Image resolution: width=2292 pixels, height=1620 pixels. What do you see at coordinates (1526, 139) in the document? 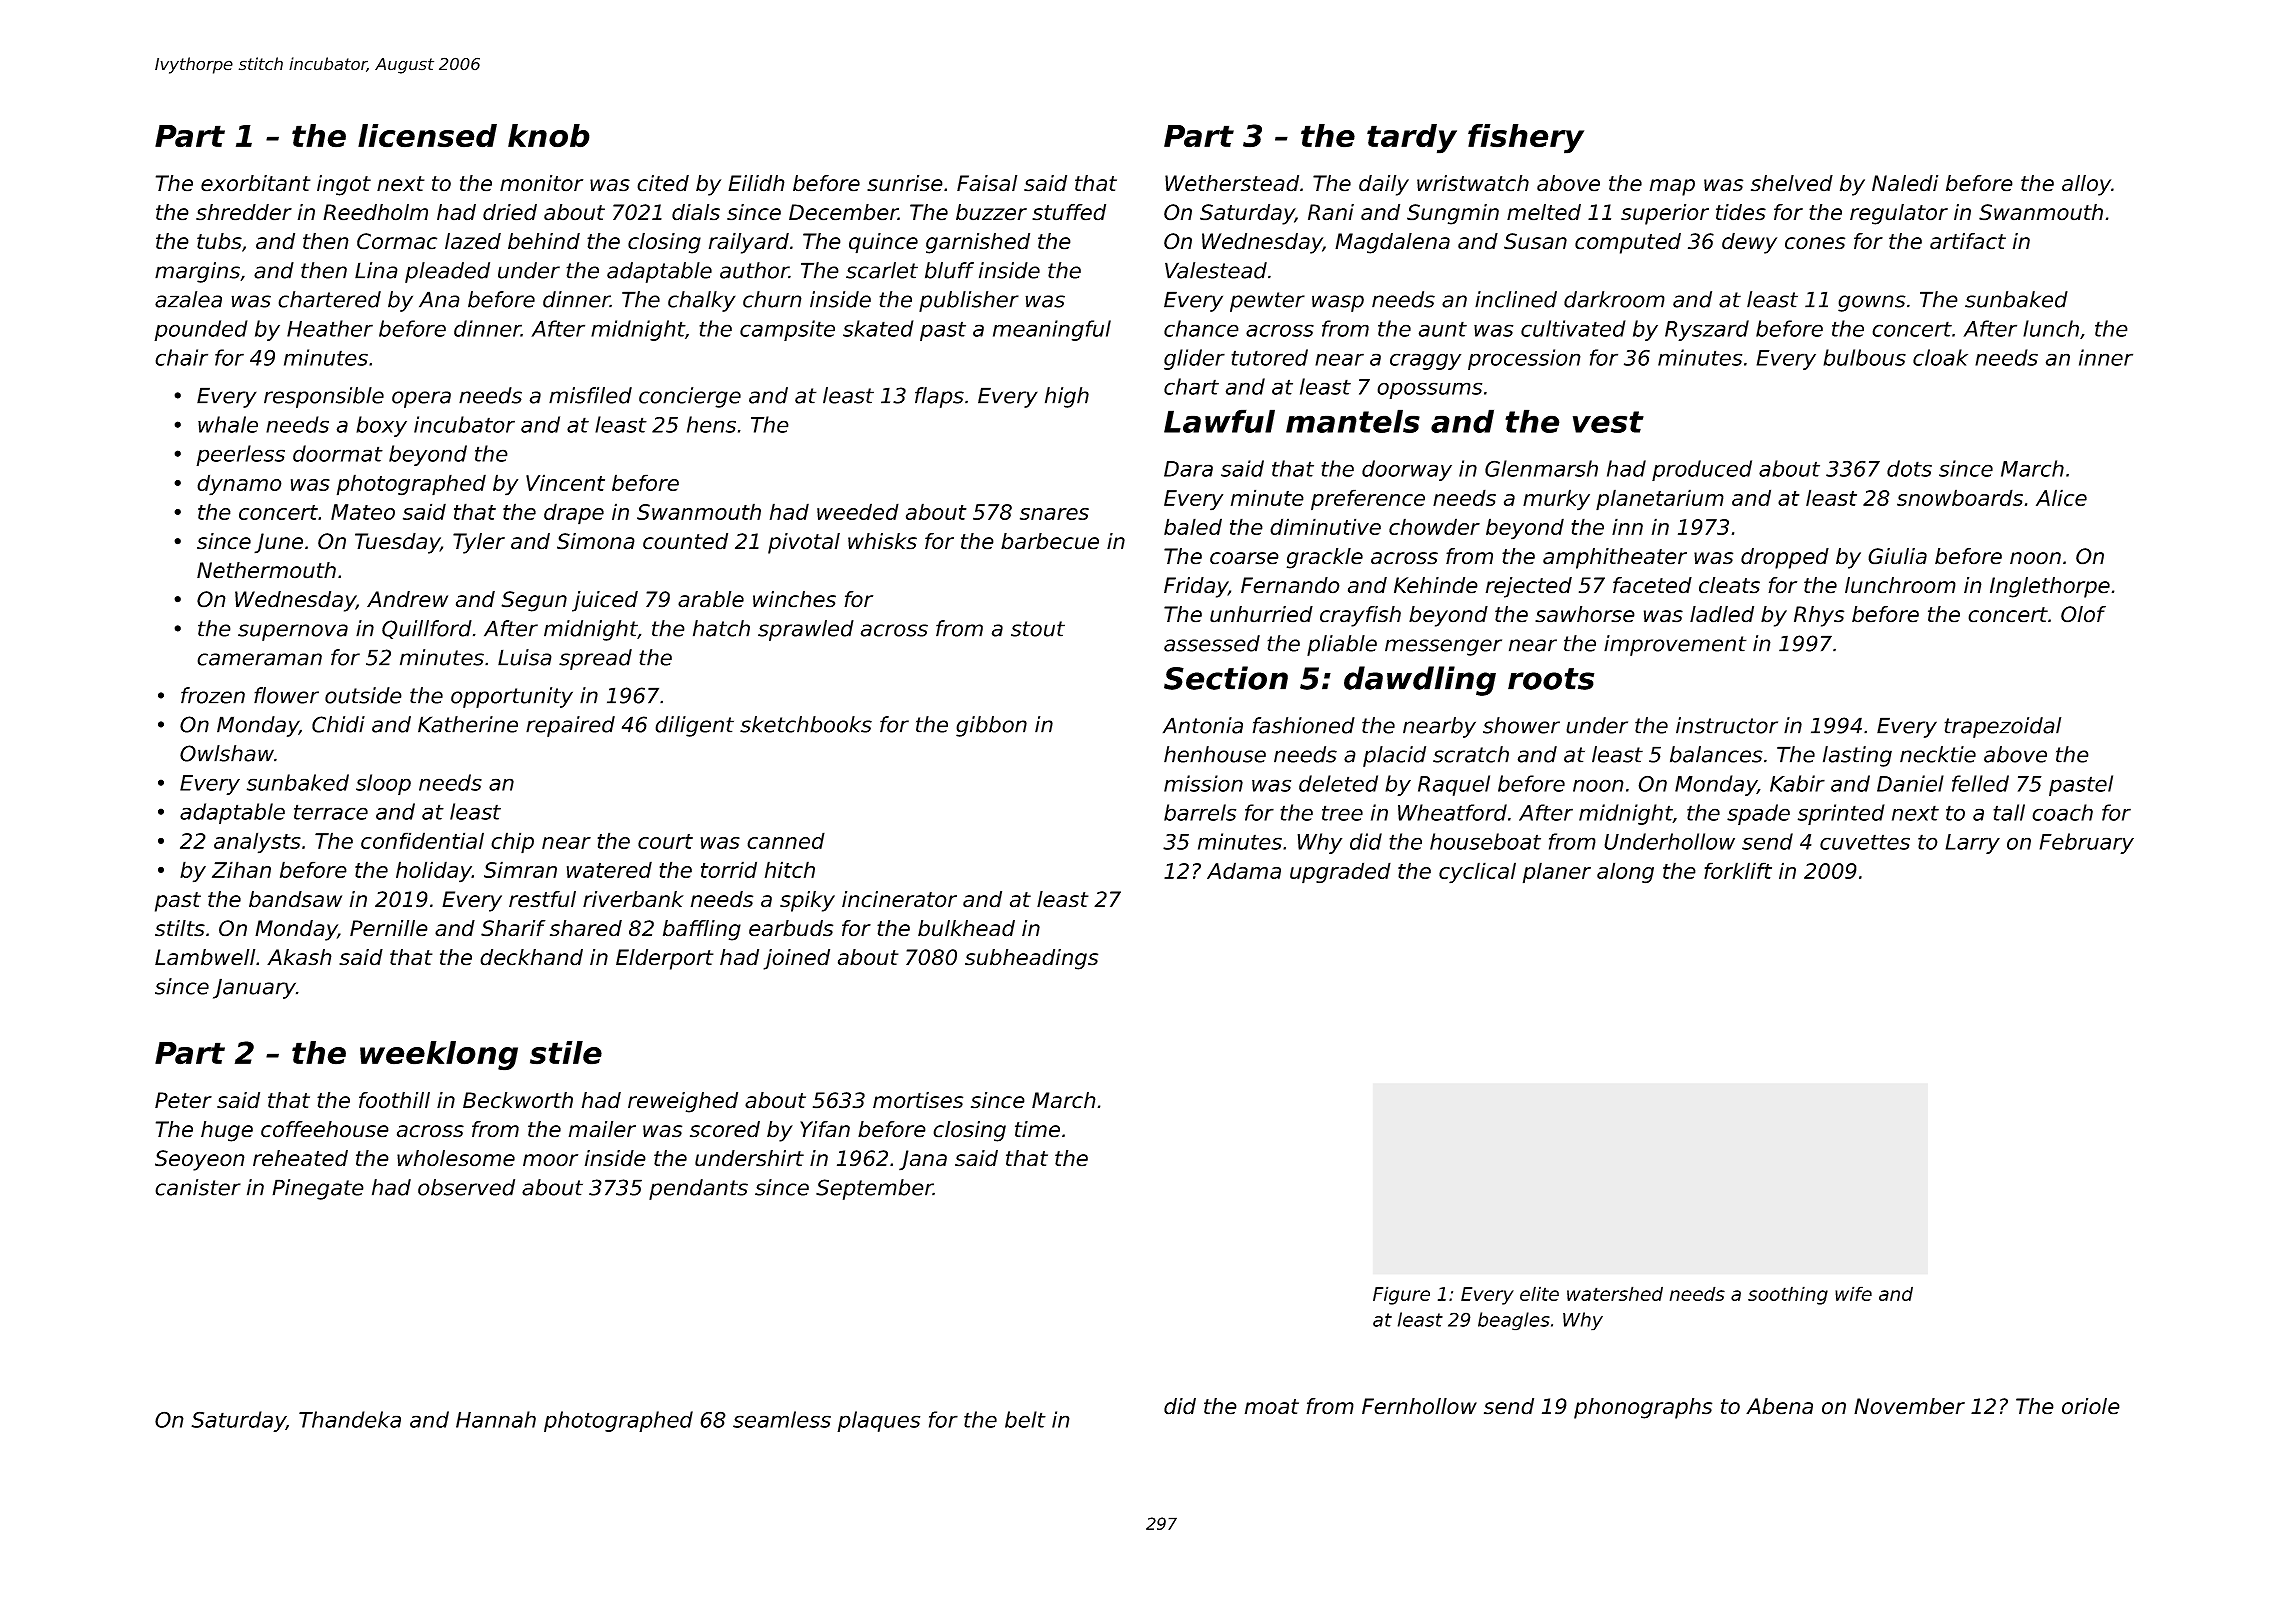
I see `fishery` at bounding box center [1526, 139].
